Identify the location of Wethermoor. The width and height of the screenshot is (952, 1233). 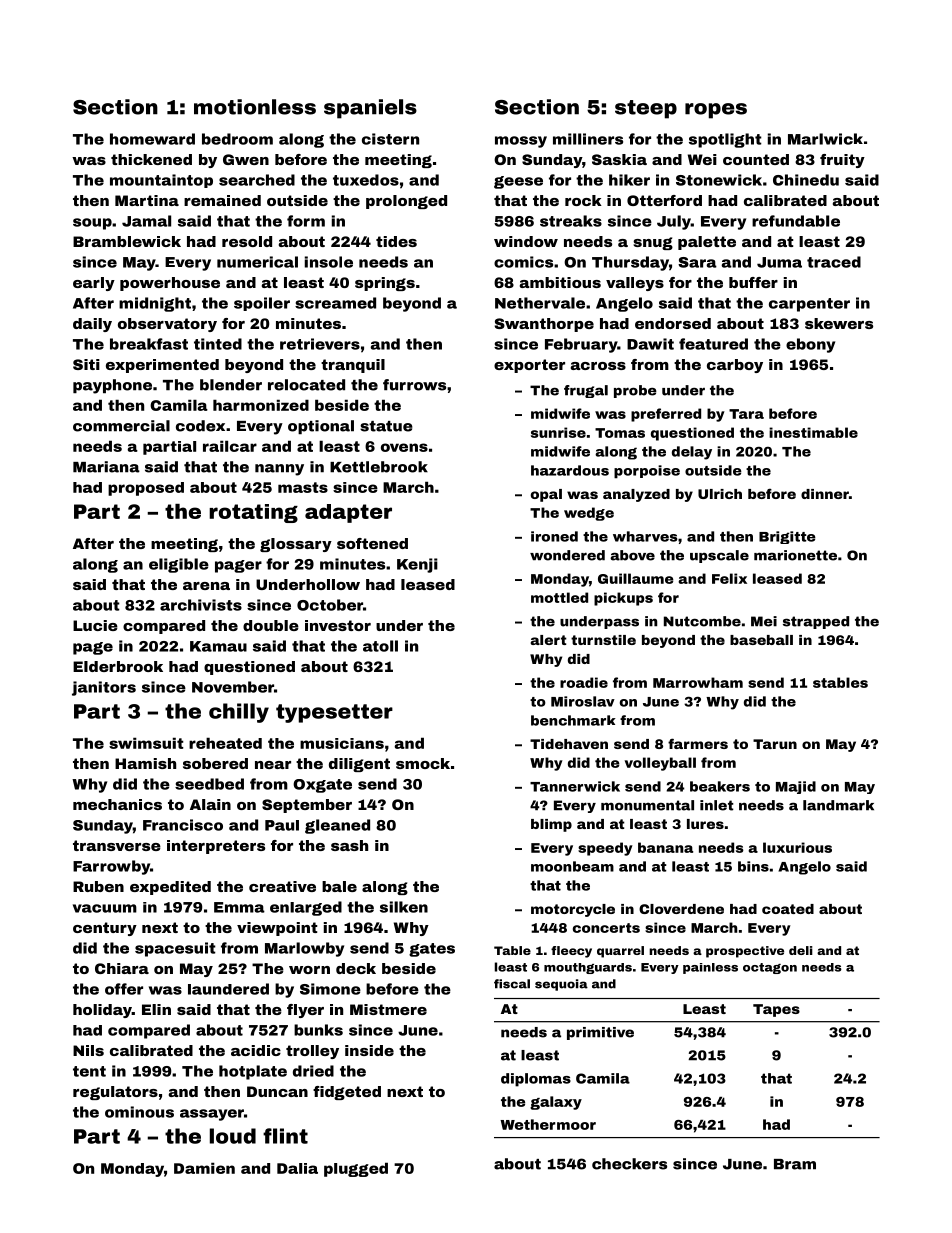
(548, 1124).
